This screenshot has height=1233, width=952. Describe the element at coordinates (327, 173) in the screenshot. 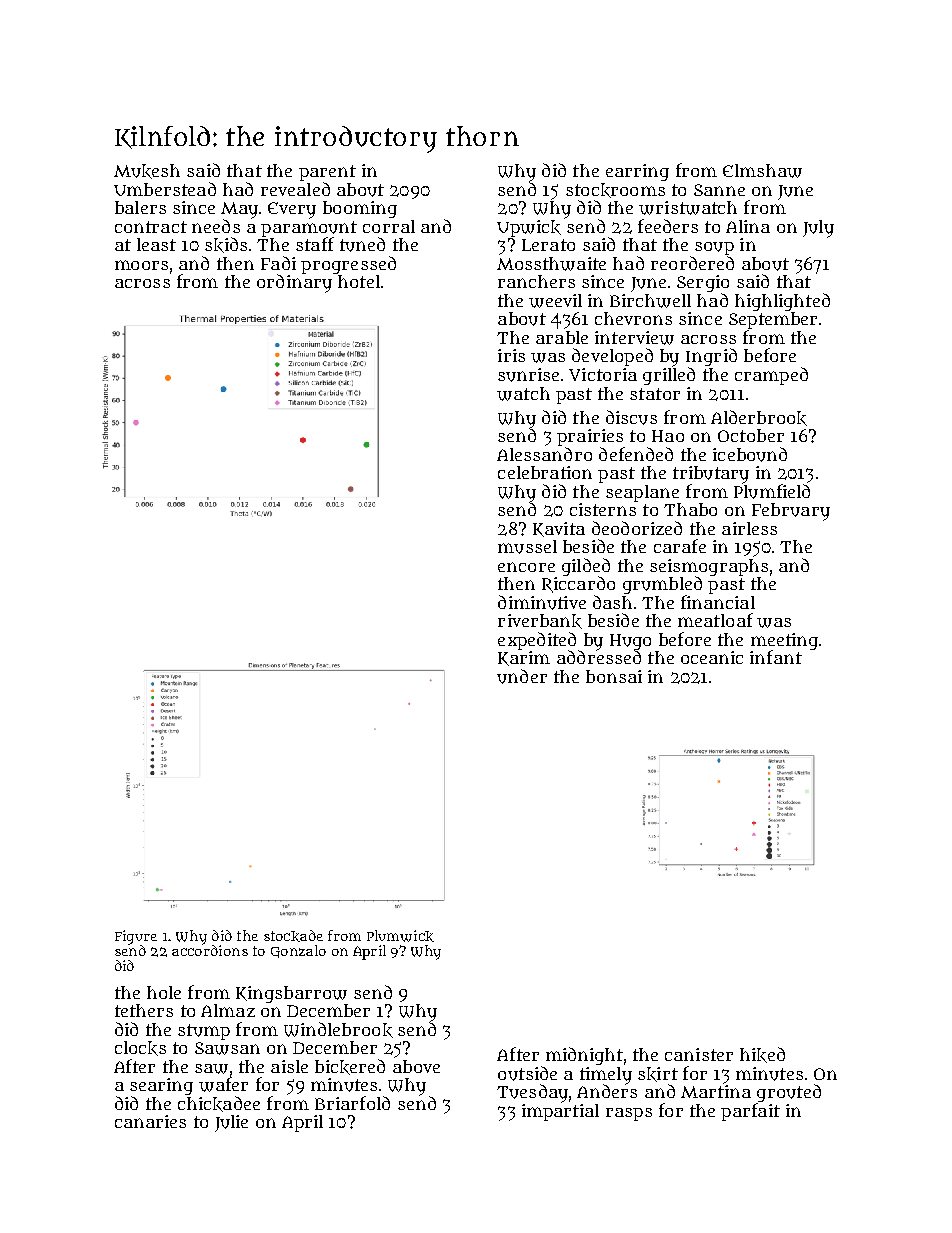

I see `parent` at that location.
